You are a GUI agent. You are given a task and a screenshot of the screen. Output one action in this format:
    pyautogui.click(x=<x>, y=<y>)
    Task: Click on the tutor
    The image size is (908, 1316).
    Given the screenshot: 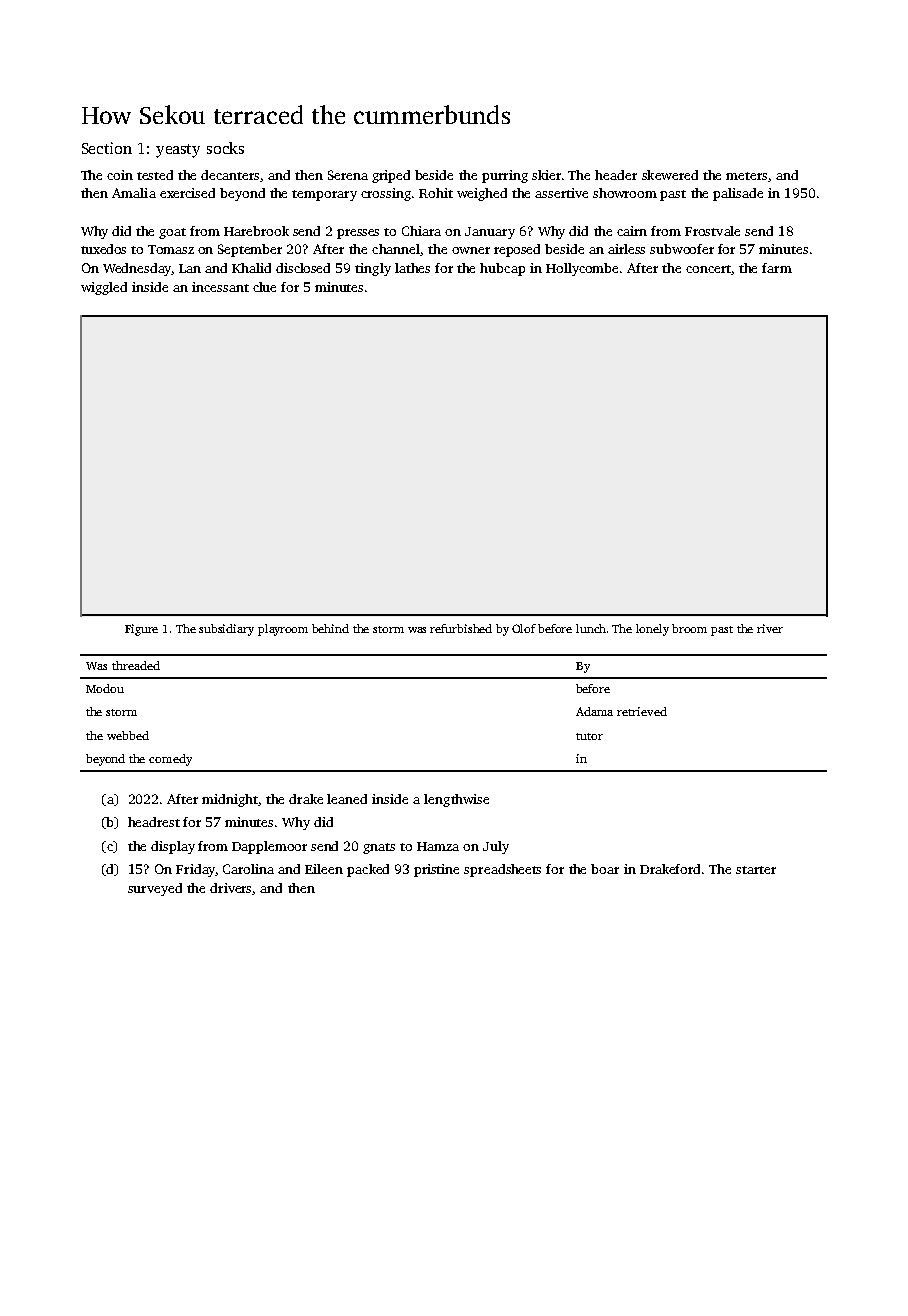 What is the action you would take?
    pyautogui.click(x=589, y=736)
